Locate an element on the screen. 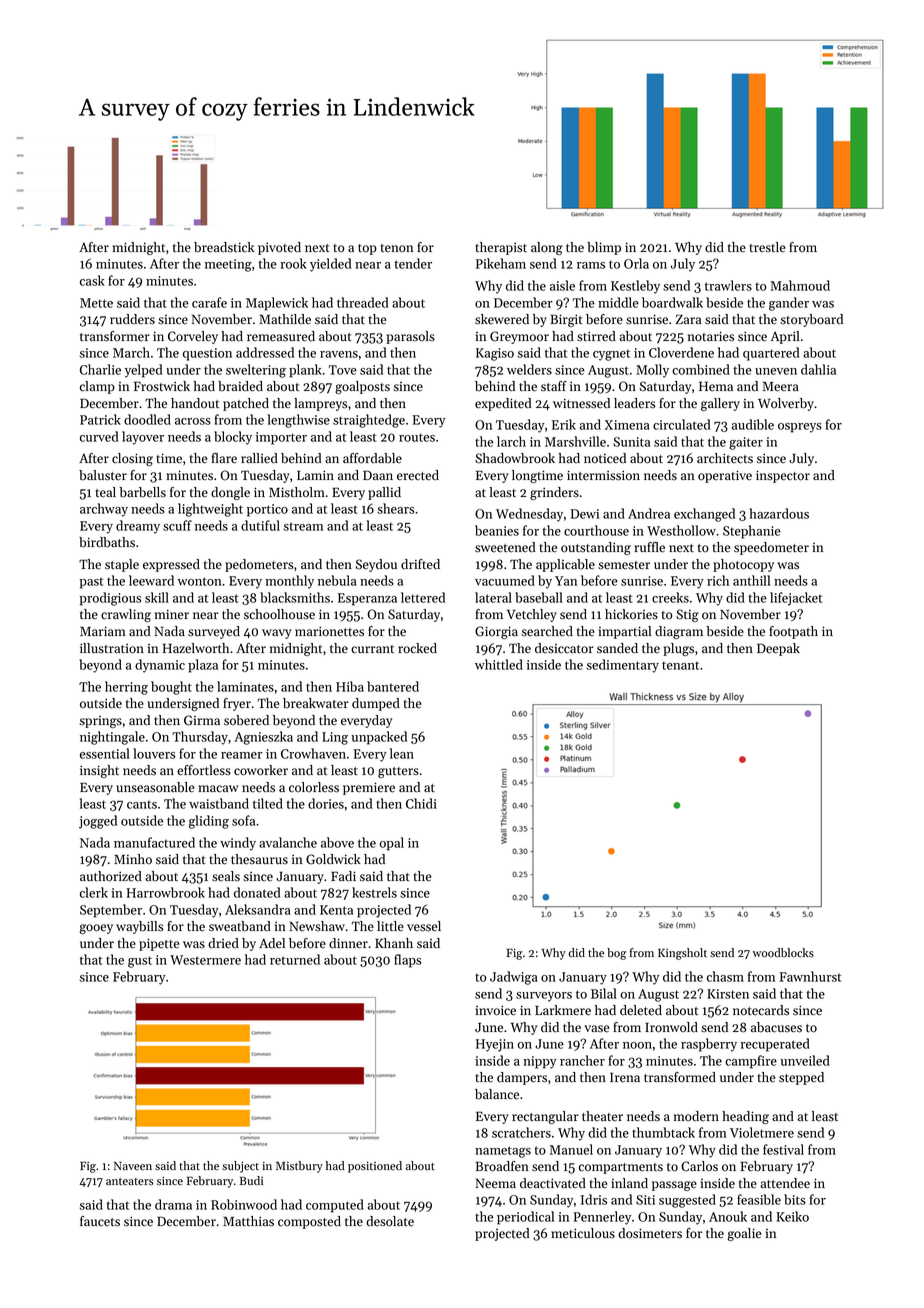  effortless is located at coordinates (204, 770).
